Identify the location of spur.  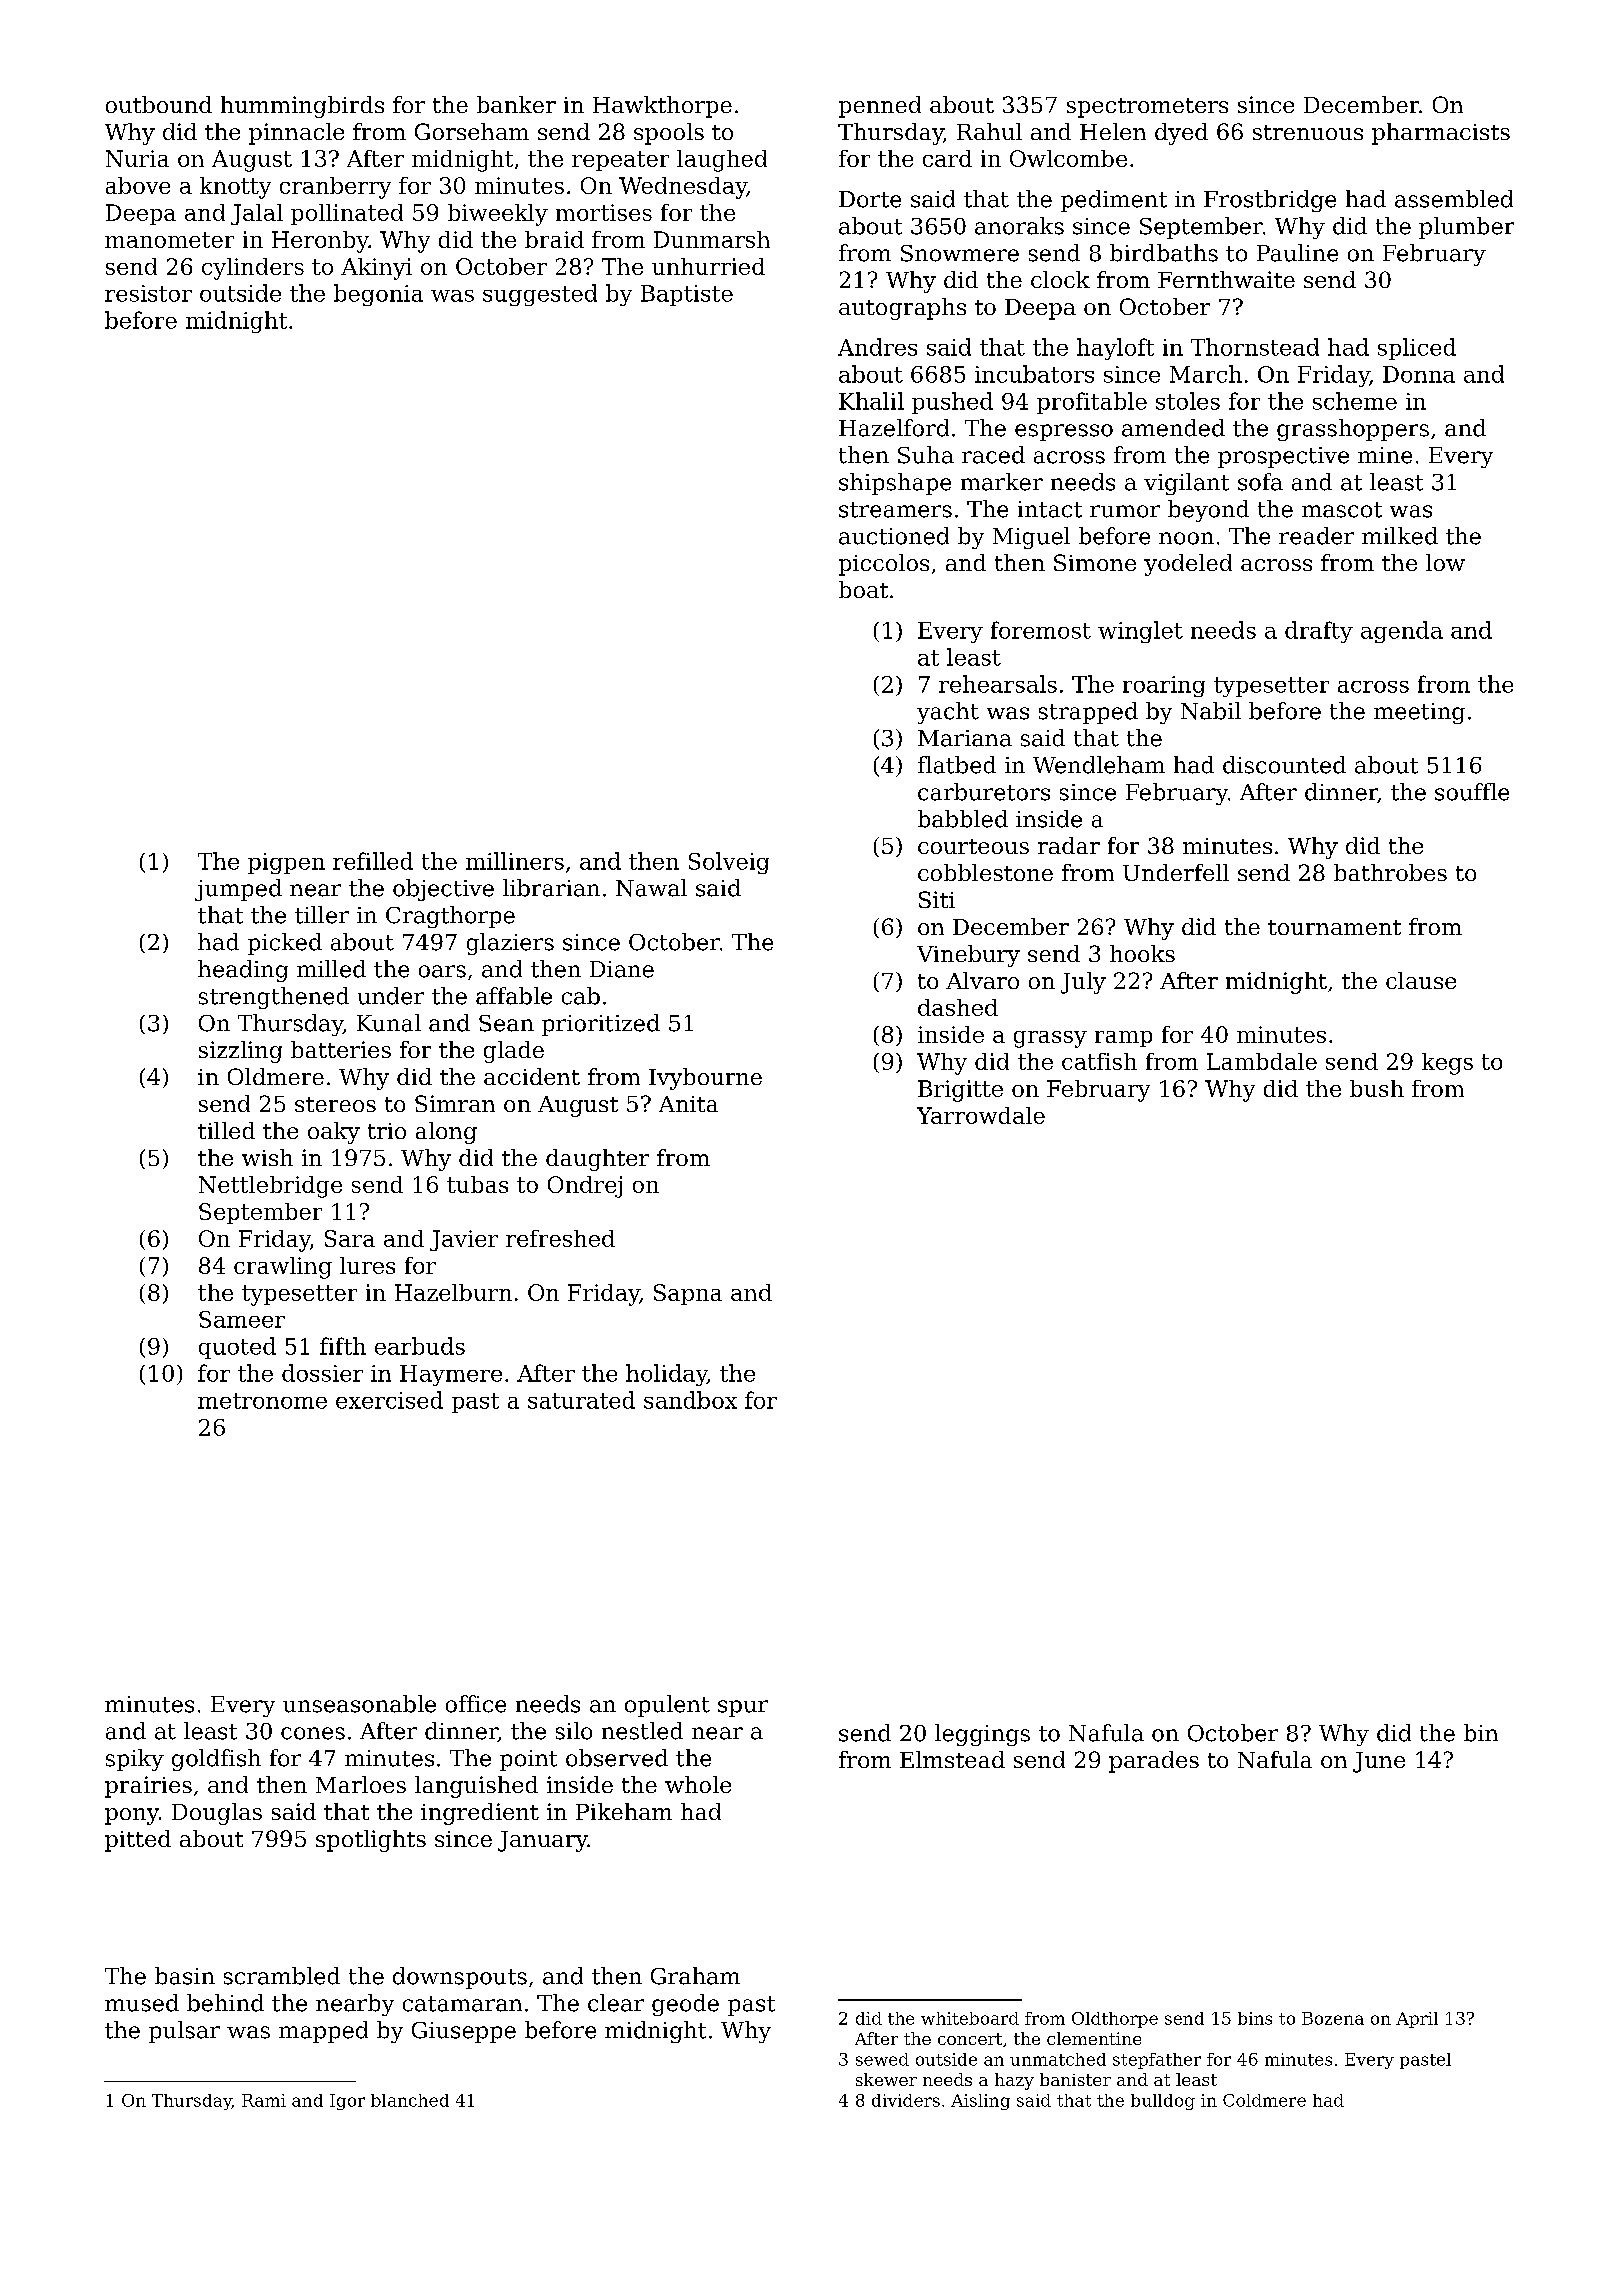
(743, 1708).
